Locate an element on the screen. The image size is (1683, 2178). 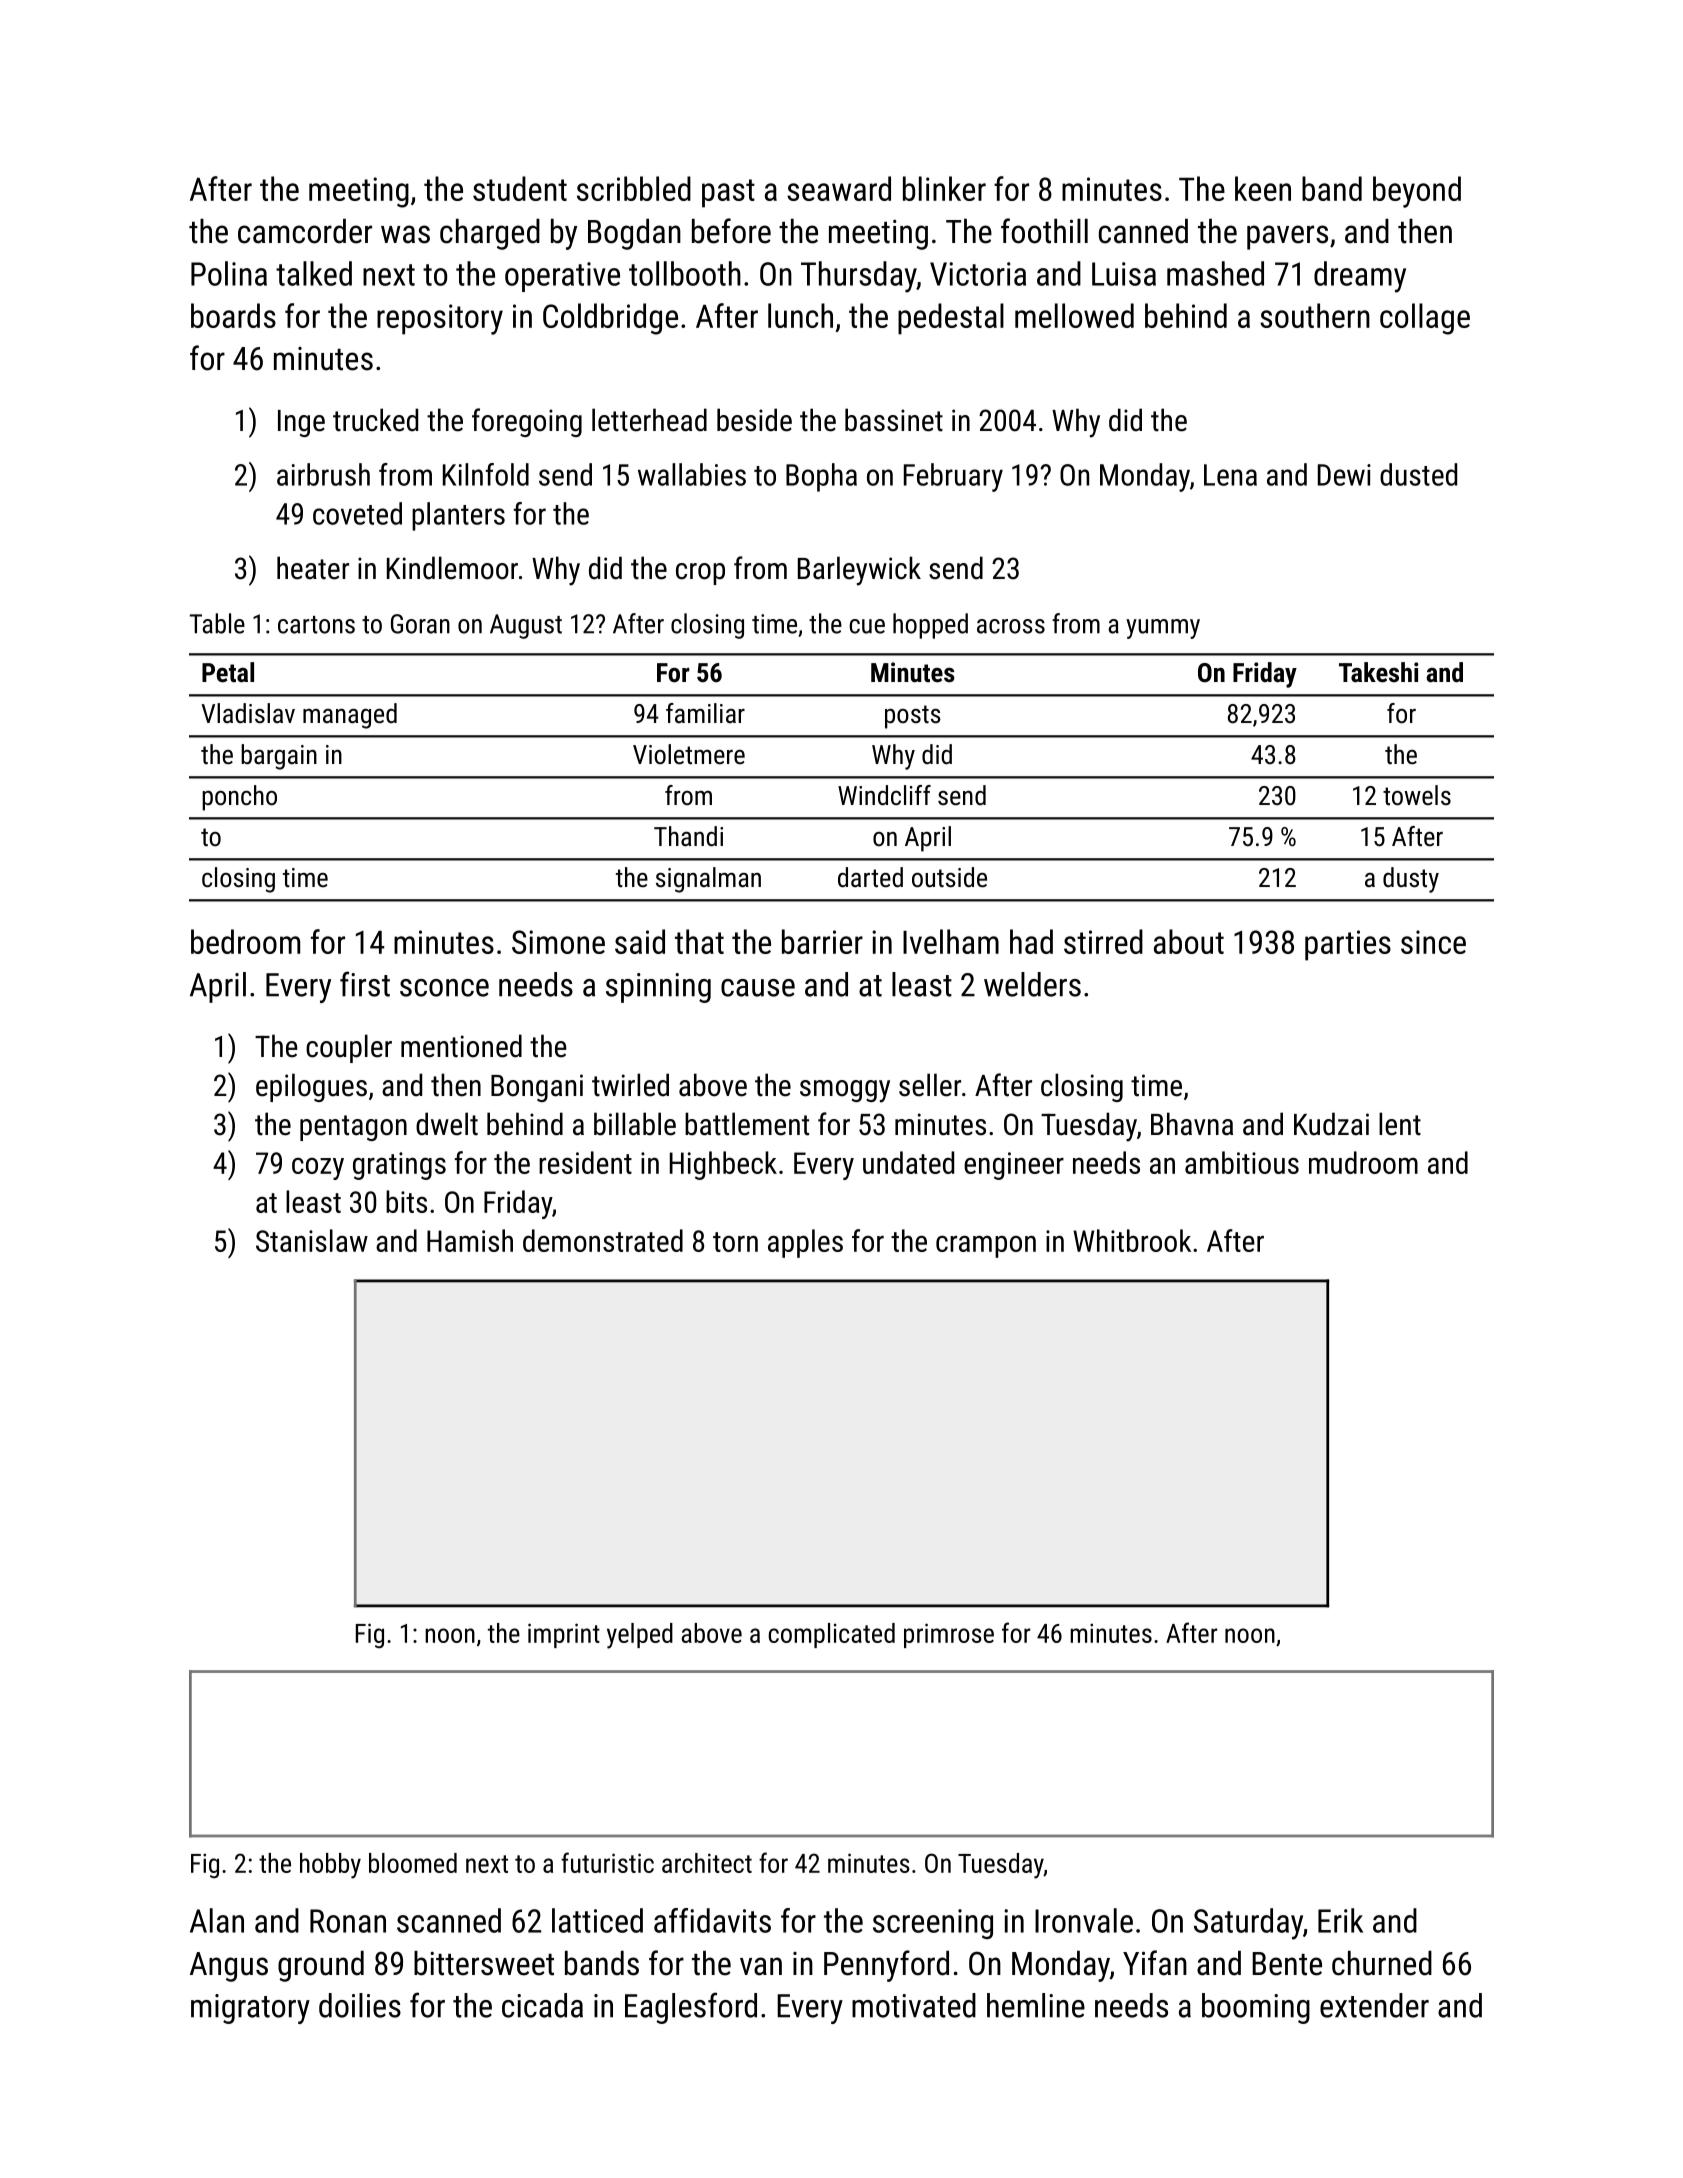
yelped is located at coordinates (640, 1636).
